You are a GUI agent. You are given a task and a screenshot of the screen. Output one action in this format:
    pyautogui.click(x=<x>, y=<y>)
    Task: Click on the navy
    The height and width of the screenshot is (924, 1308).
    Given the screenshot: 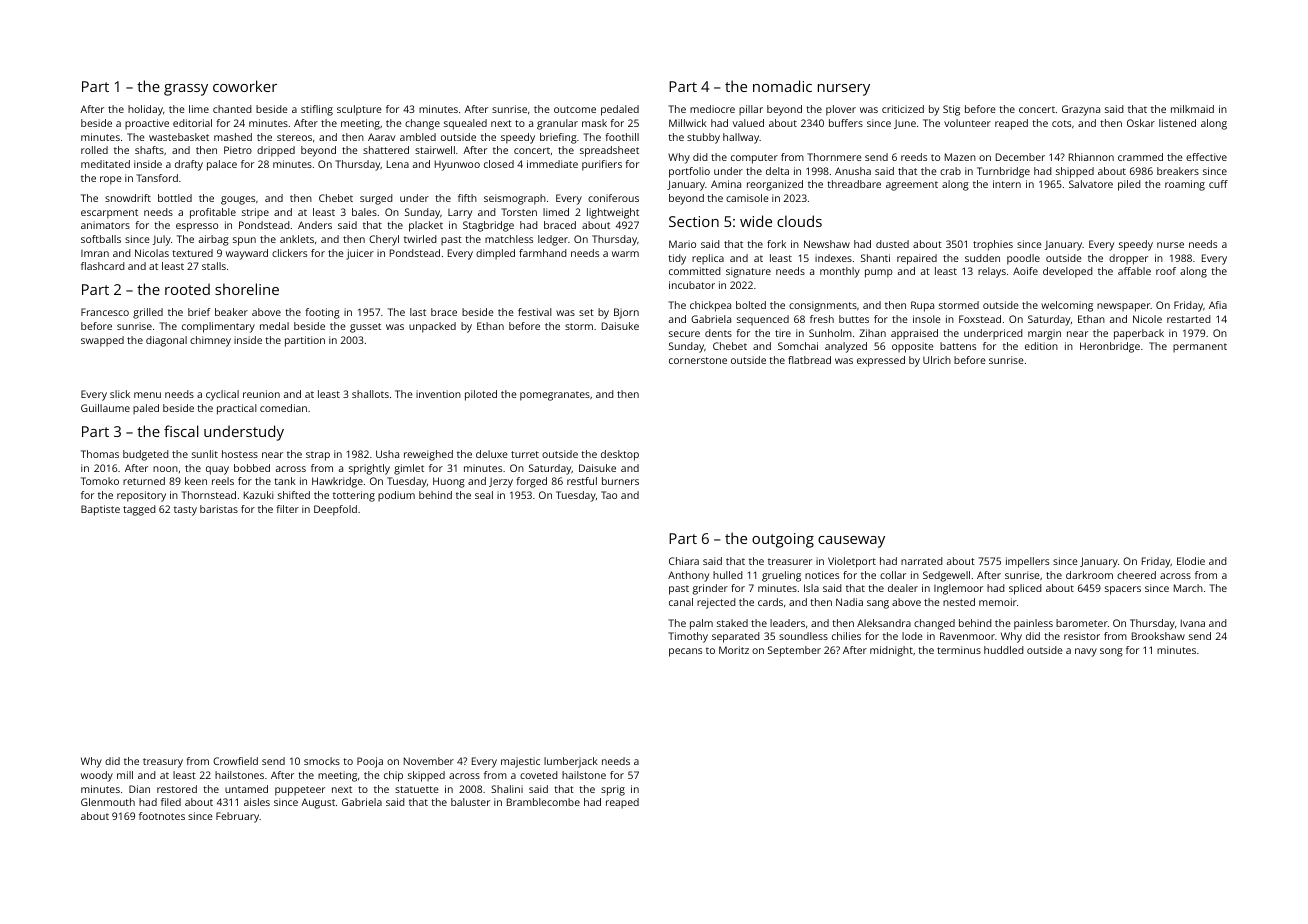 What is the action you would take?
    pyautogui.click(x=1086, y=652)
